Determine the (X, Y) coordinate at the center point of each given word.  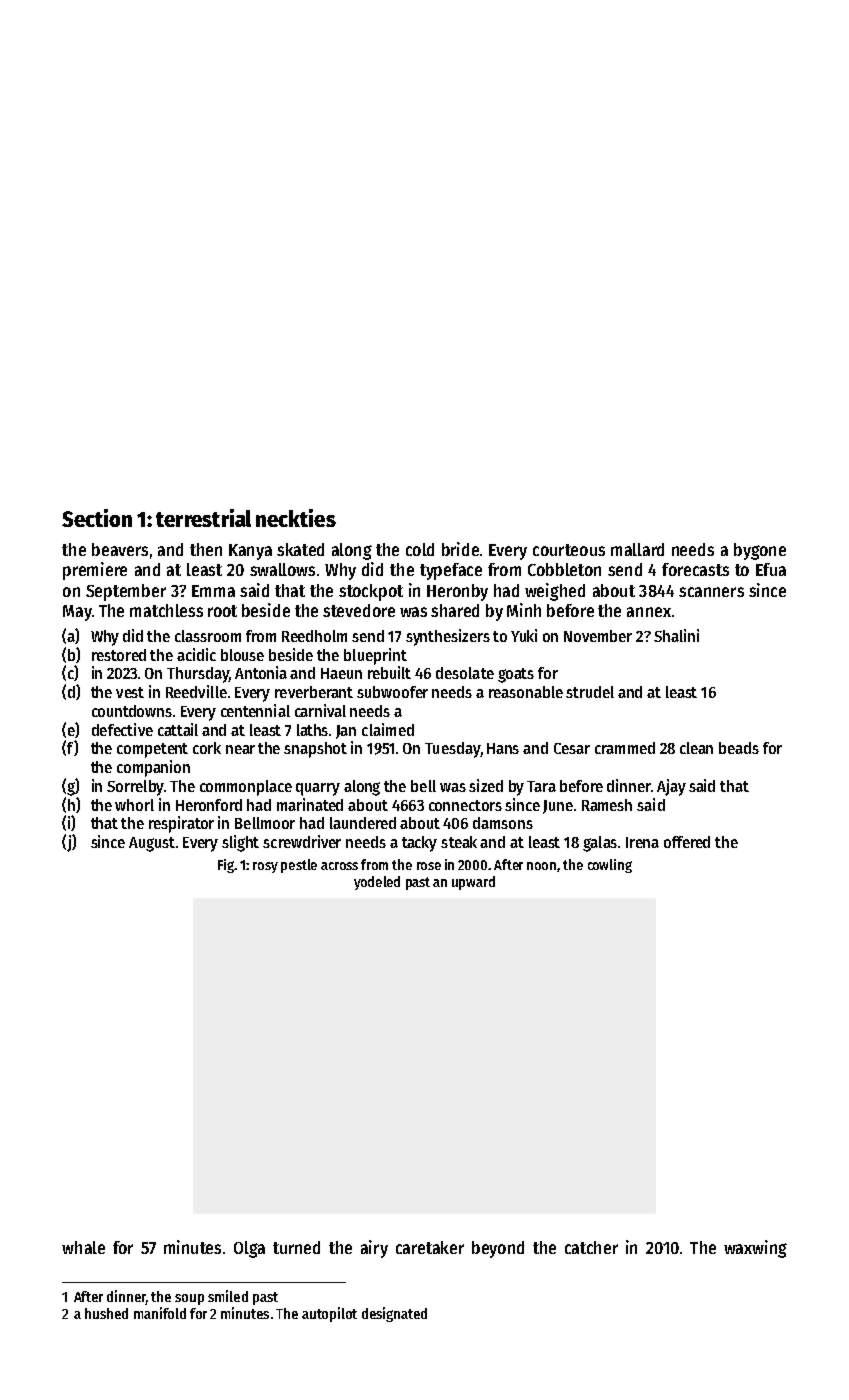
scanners (711, 592)
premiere (95, 571)
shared (455, 610)
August (152, 844)
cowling (610, 866)
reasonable (526, 692)
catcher (591, 1247)
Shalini (676, 635)
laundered (363, 823)
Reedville (196, 691)
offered (687, 842)
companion (153, 768)
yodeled (377, 883)
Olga (249, 1249)
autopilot (329, 1314)
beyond (498, 1249)
